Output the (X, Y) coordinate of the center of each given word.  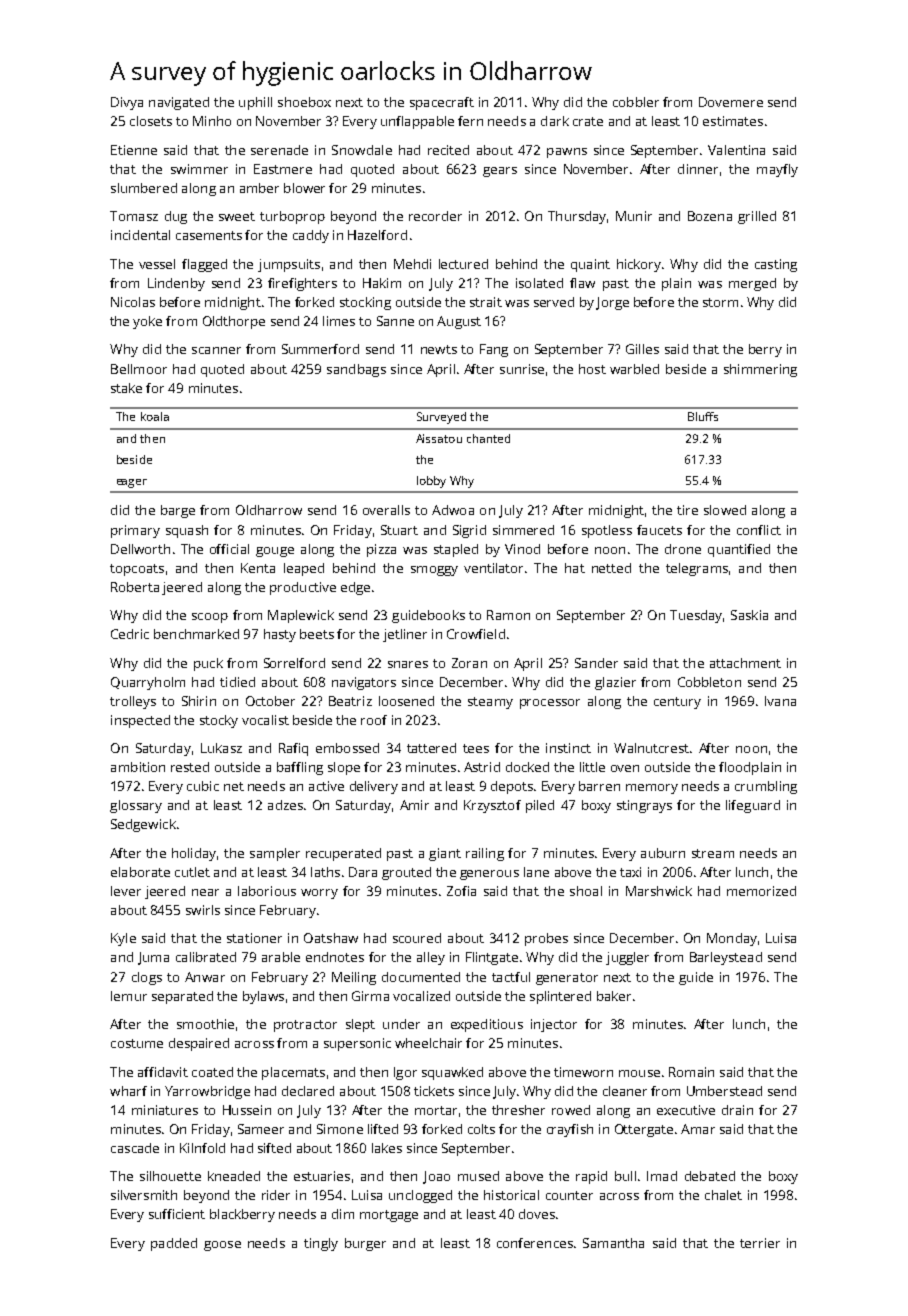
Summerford (320, 349)
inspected (140, 721)
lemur (129, 996)
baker (614, 996)
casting (776, 265)
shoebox (304, 102)
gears (500, 172)
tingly (321, 1244)
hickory (639, 265)
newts (439, 349)
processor (550, 704)
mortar (436, 1110)
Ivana (780, 701)
